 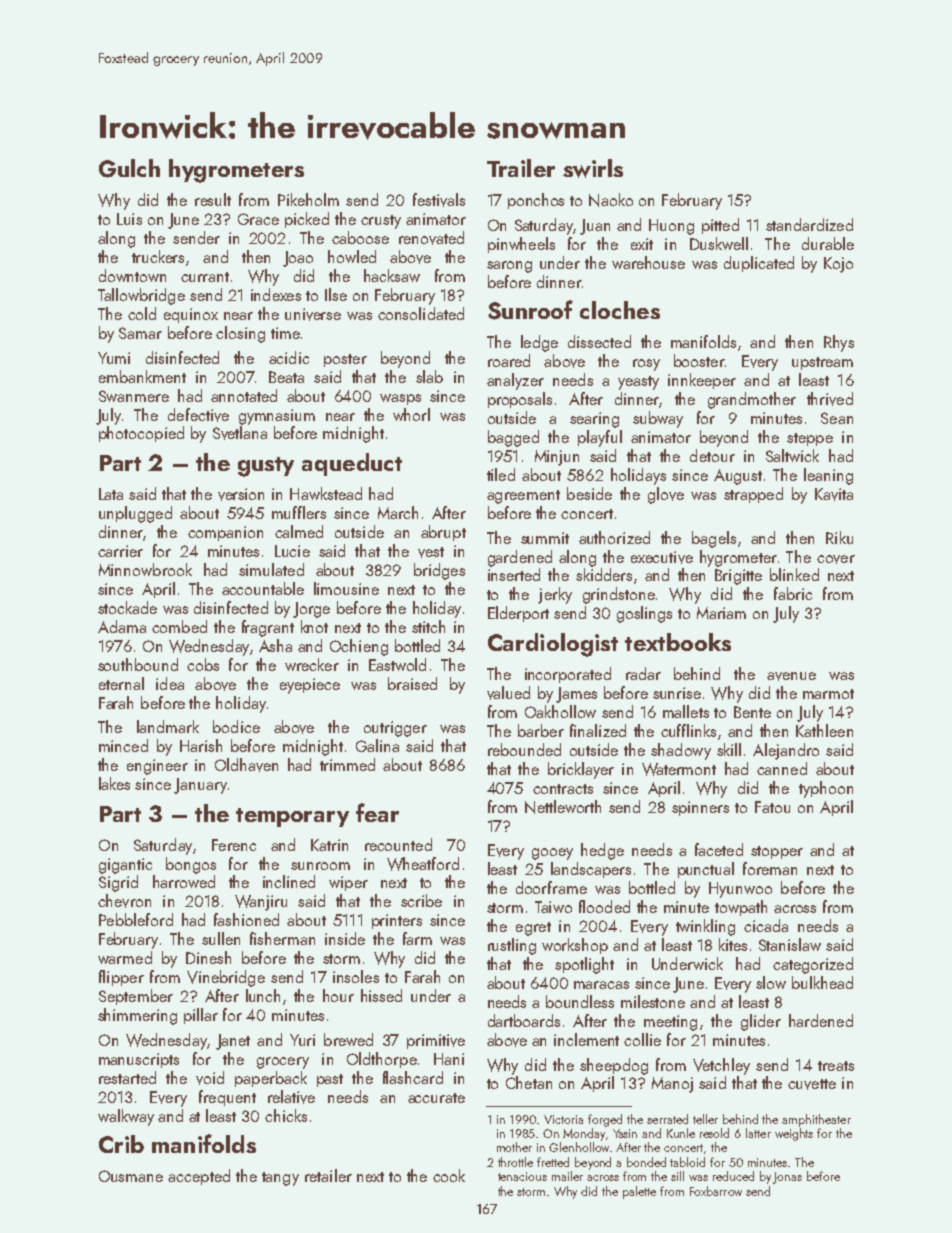 I want to click on Foxbarrow, so click(x=716, y=1191).
